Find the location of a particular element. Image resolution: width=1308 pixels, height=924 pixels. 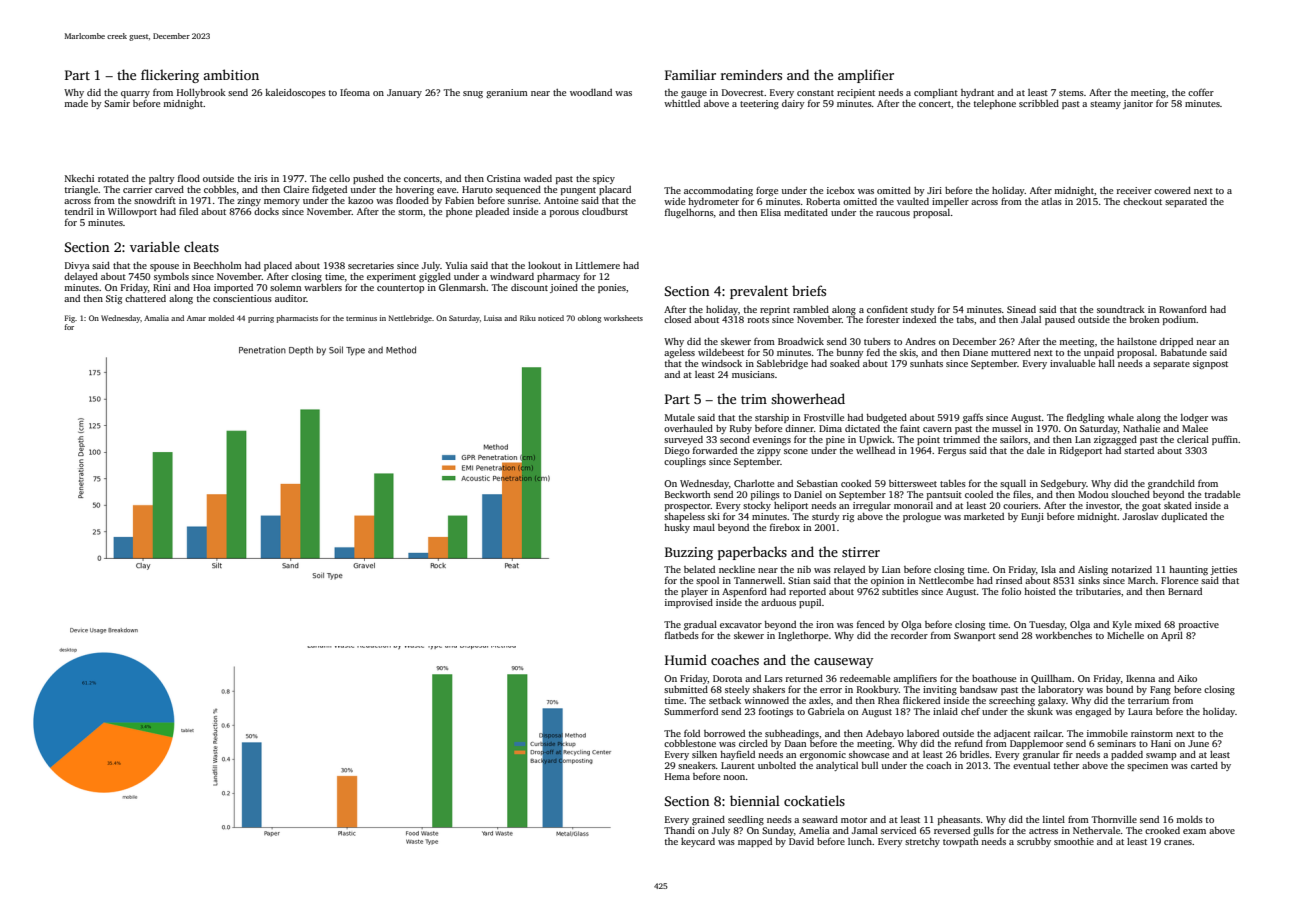

Mutale is located at coordinates (680, 417).
